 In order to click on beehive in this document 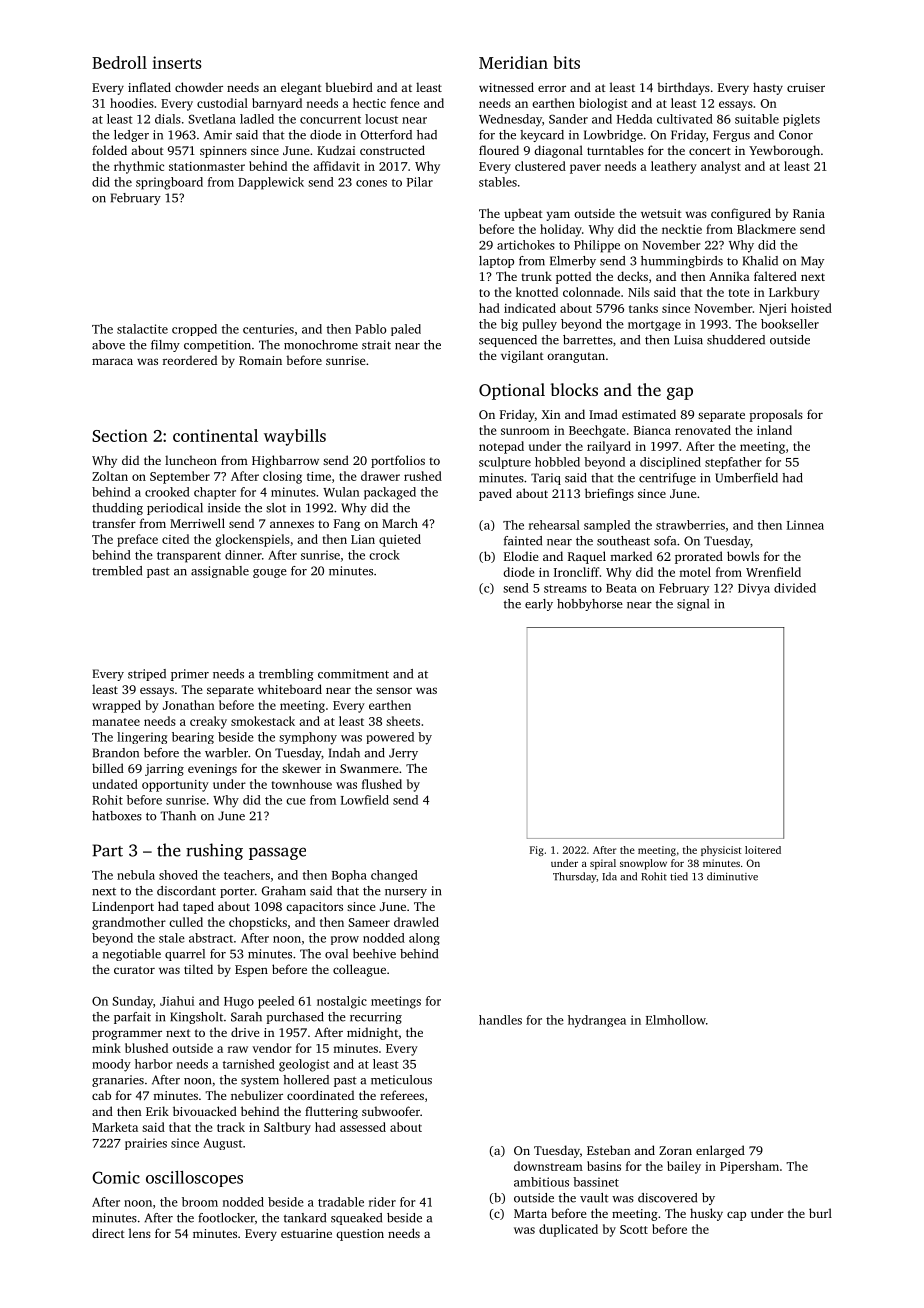, I will do `click(374, 954)`.
